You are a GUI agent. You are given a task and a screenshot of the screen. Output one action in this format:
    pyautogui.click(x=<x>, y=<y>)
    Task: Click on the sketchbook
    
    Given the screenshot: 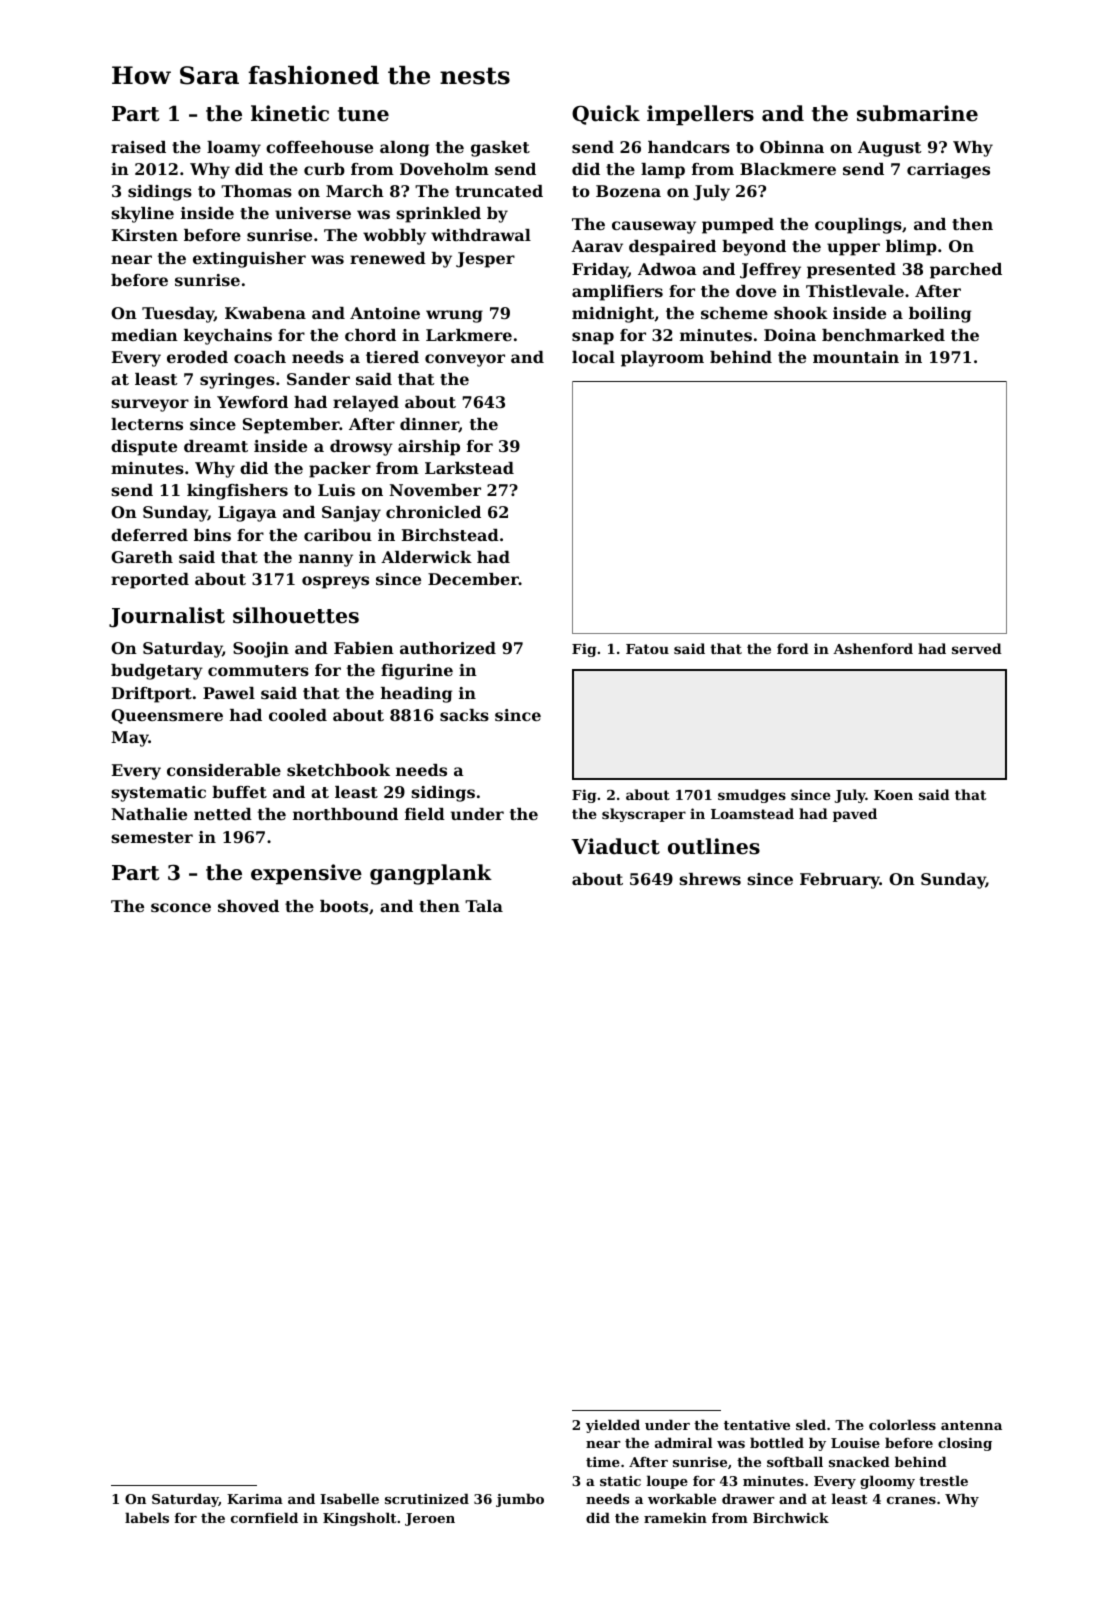 What is the action you would take?
    pyautogui.click(x=338, y=770)
